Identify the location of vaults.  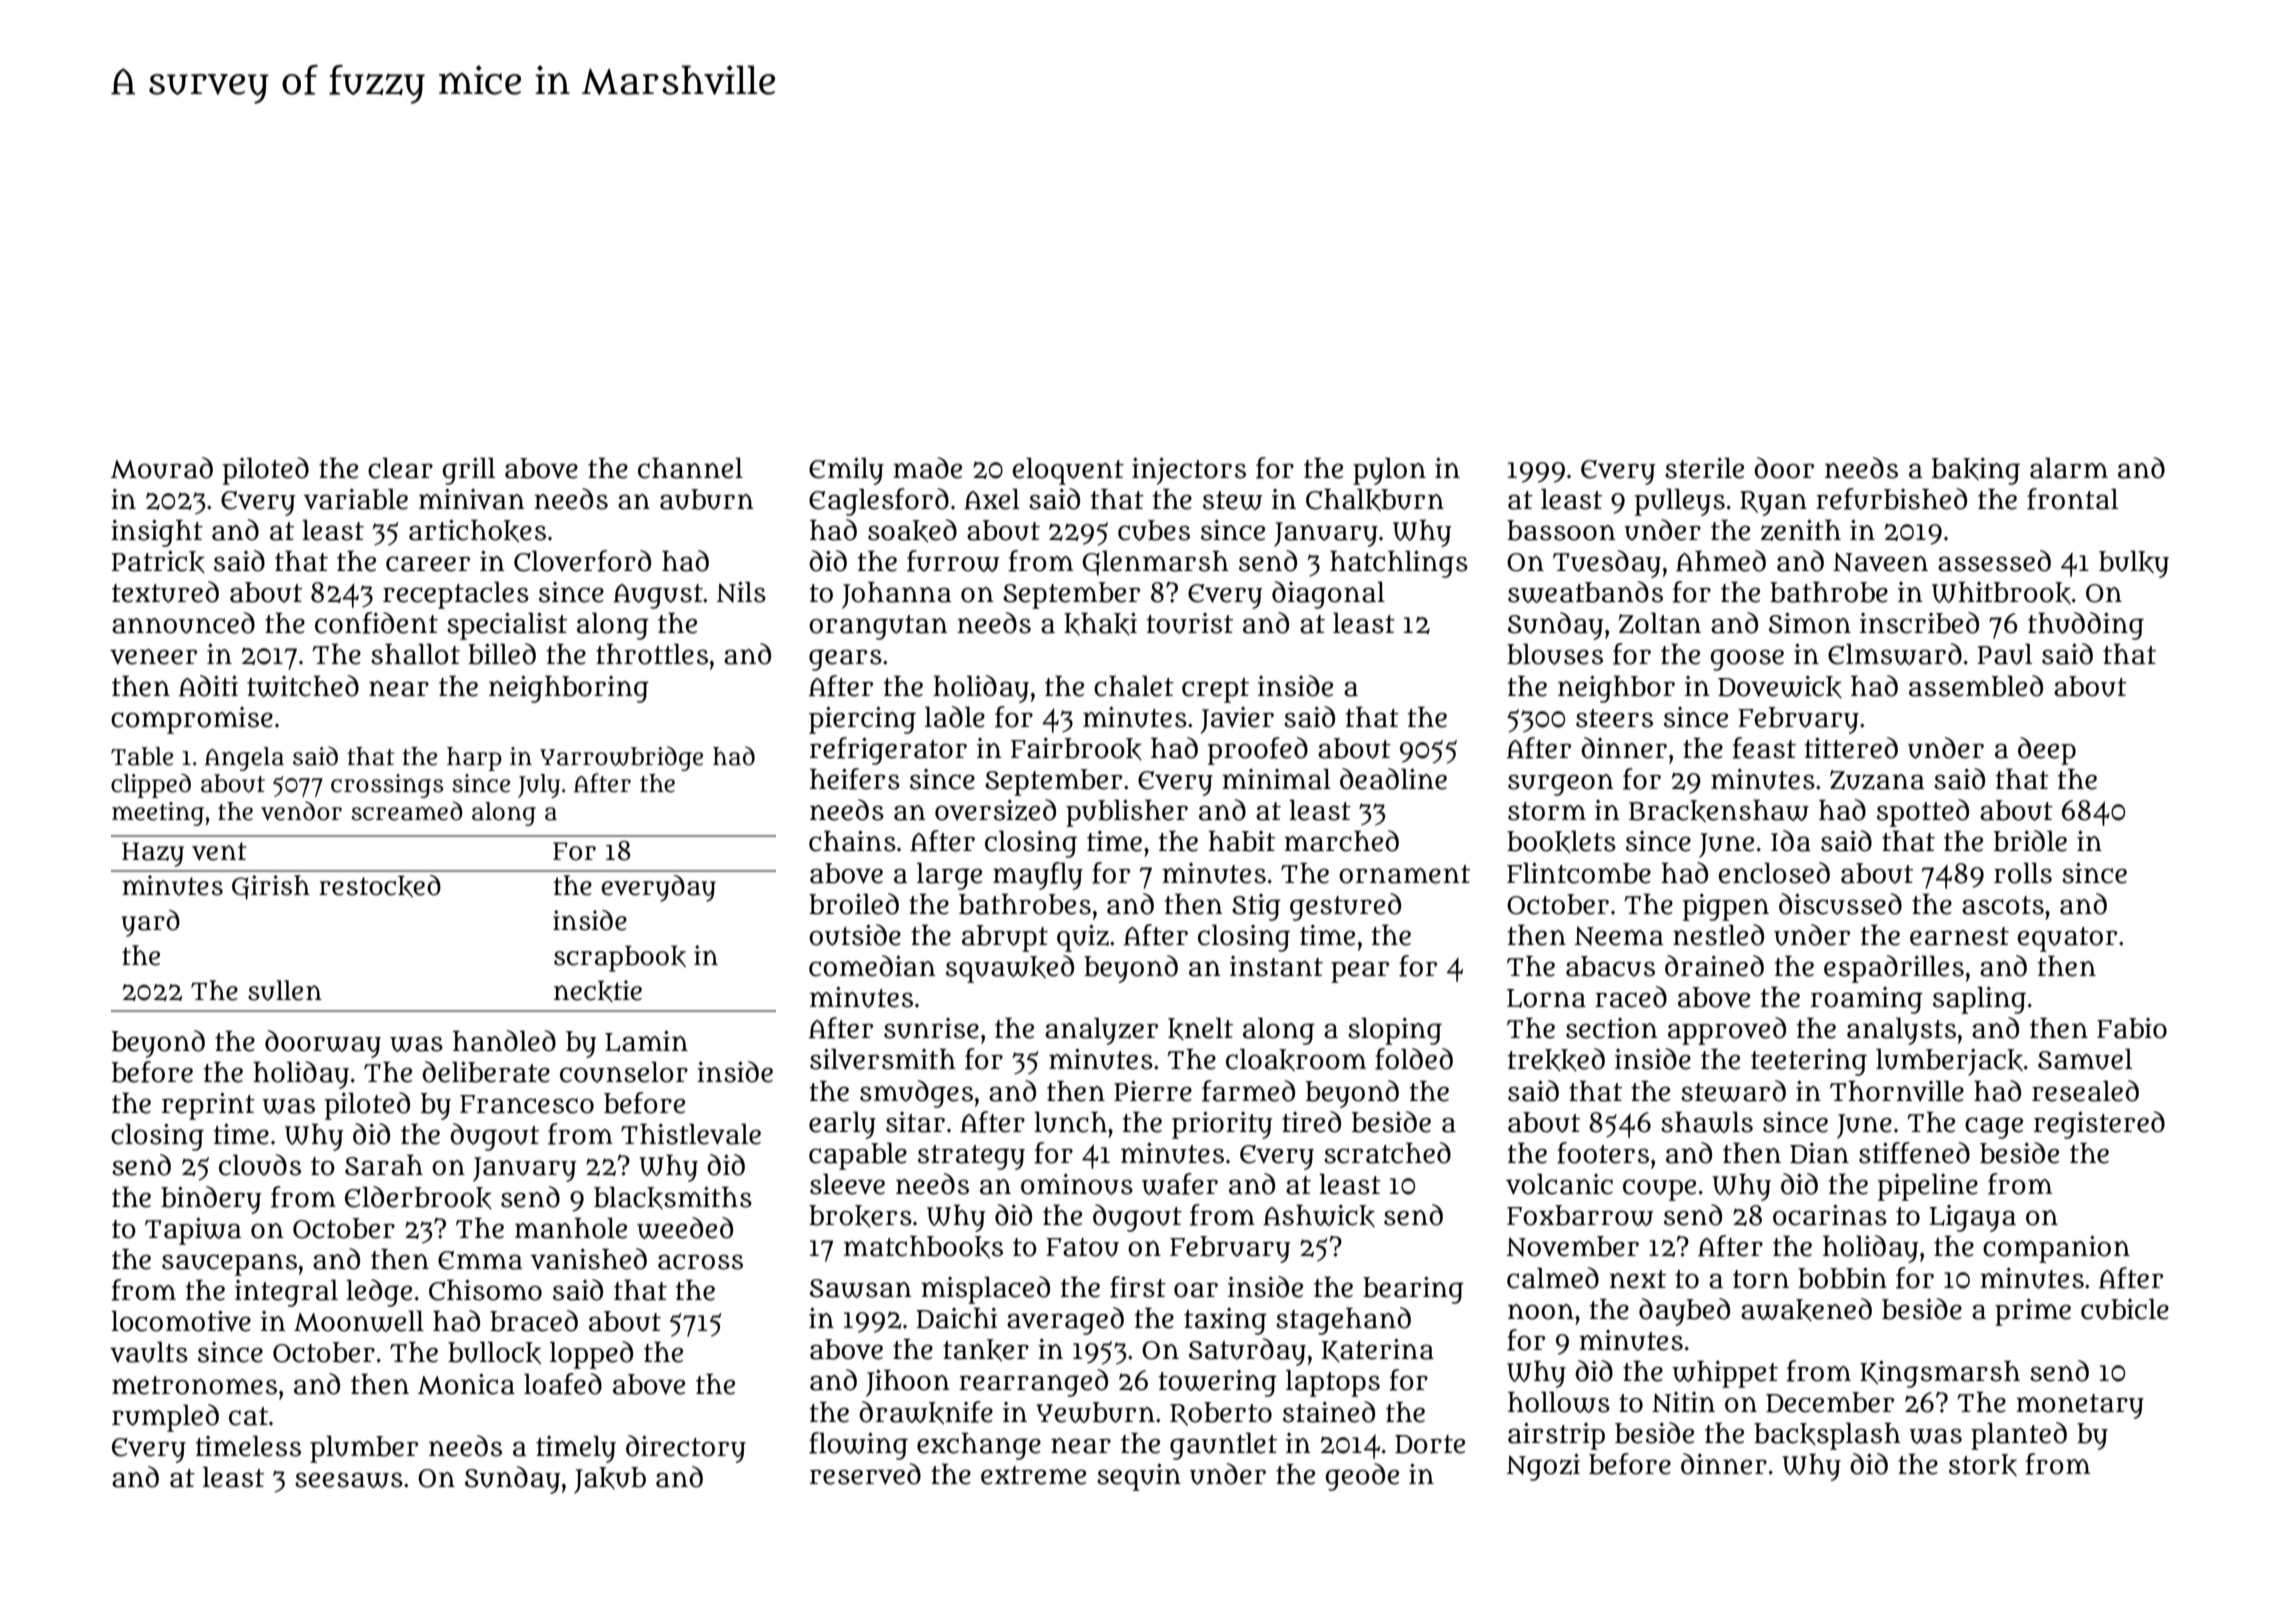
(149, 1352).
